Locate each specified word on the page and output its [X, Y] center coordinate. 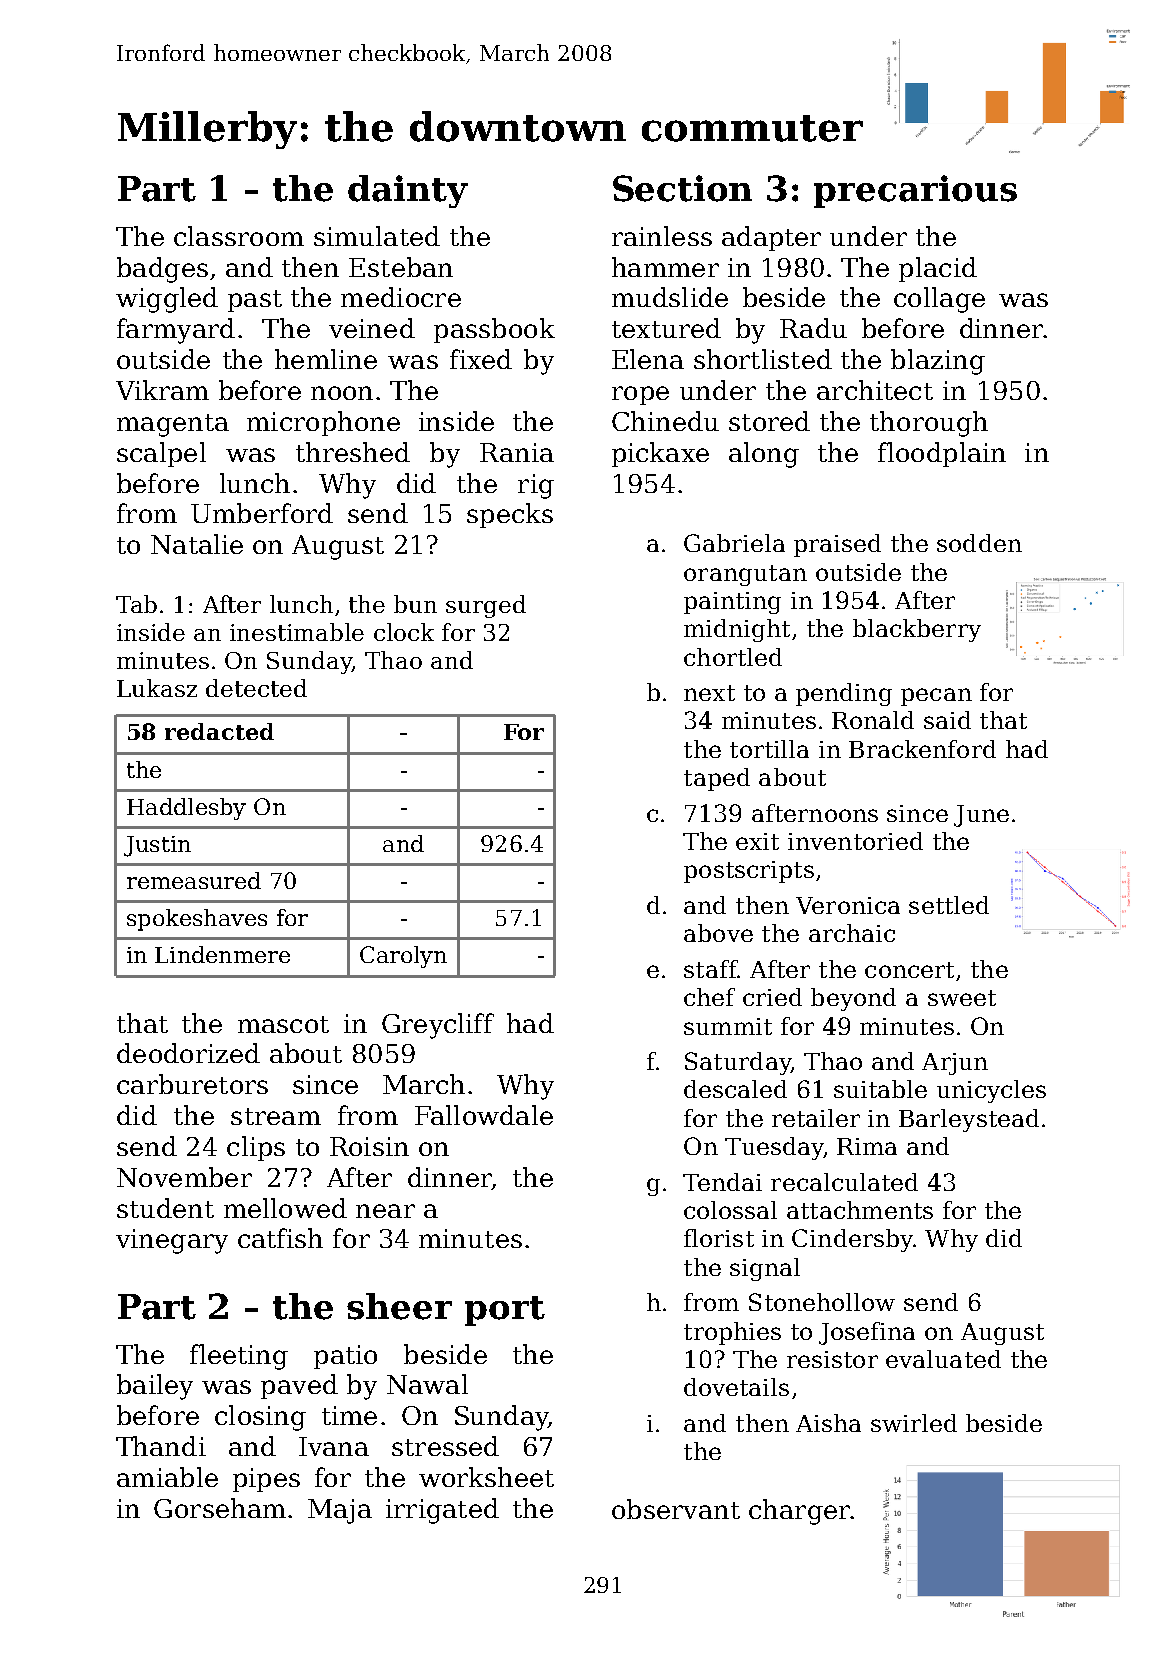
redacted [219, 731]
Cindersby [852, 1240]
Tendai [722, 1182]
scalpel [161, 454]
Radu [813, 328]
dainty [408, 191]
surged [486, 606]
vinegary [172, 1241]
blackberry [917, 630]
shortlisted [763, 359]
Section [682, 188]
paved [299, 1386]
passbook [494, 330]
